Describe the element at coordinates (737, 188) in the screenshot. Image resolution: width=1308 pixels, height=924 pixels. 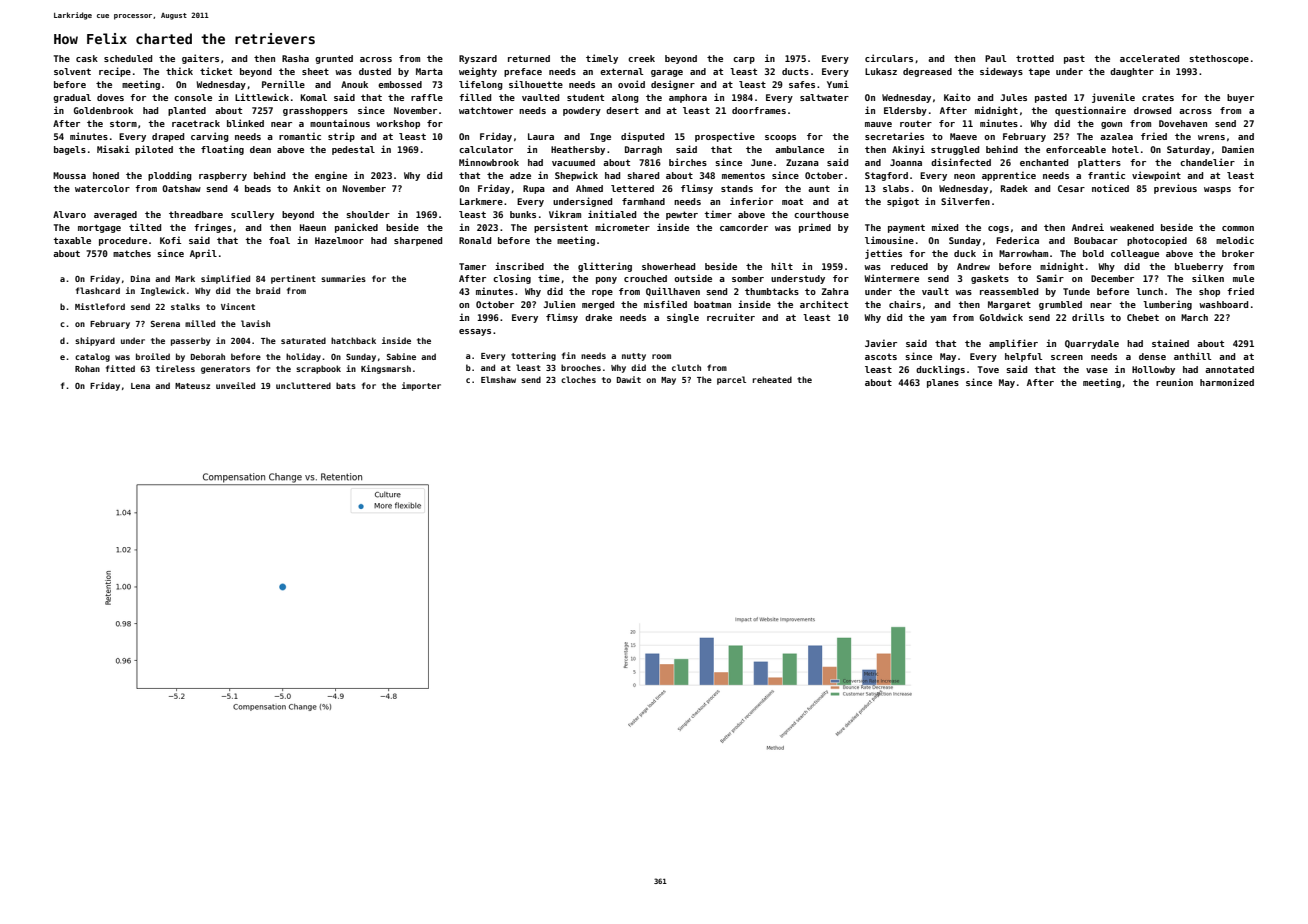
I see `stands` at that location.
